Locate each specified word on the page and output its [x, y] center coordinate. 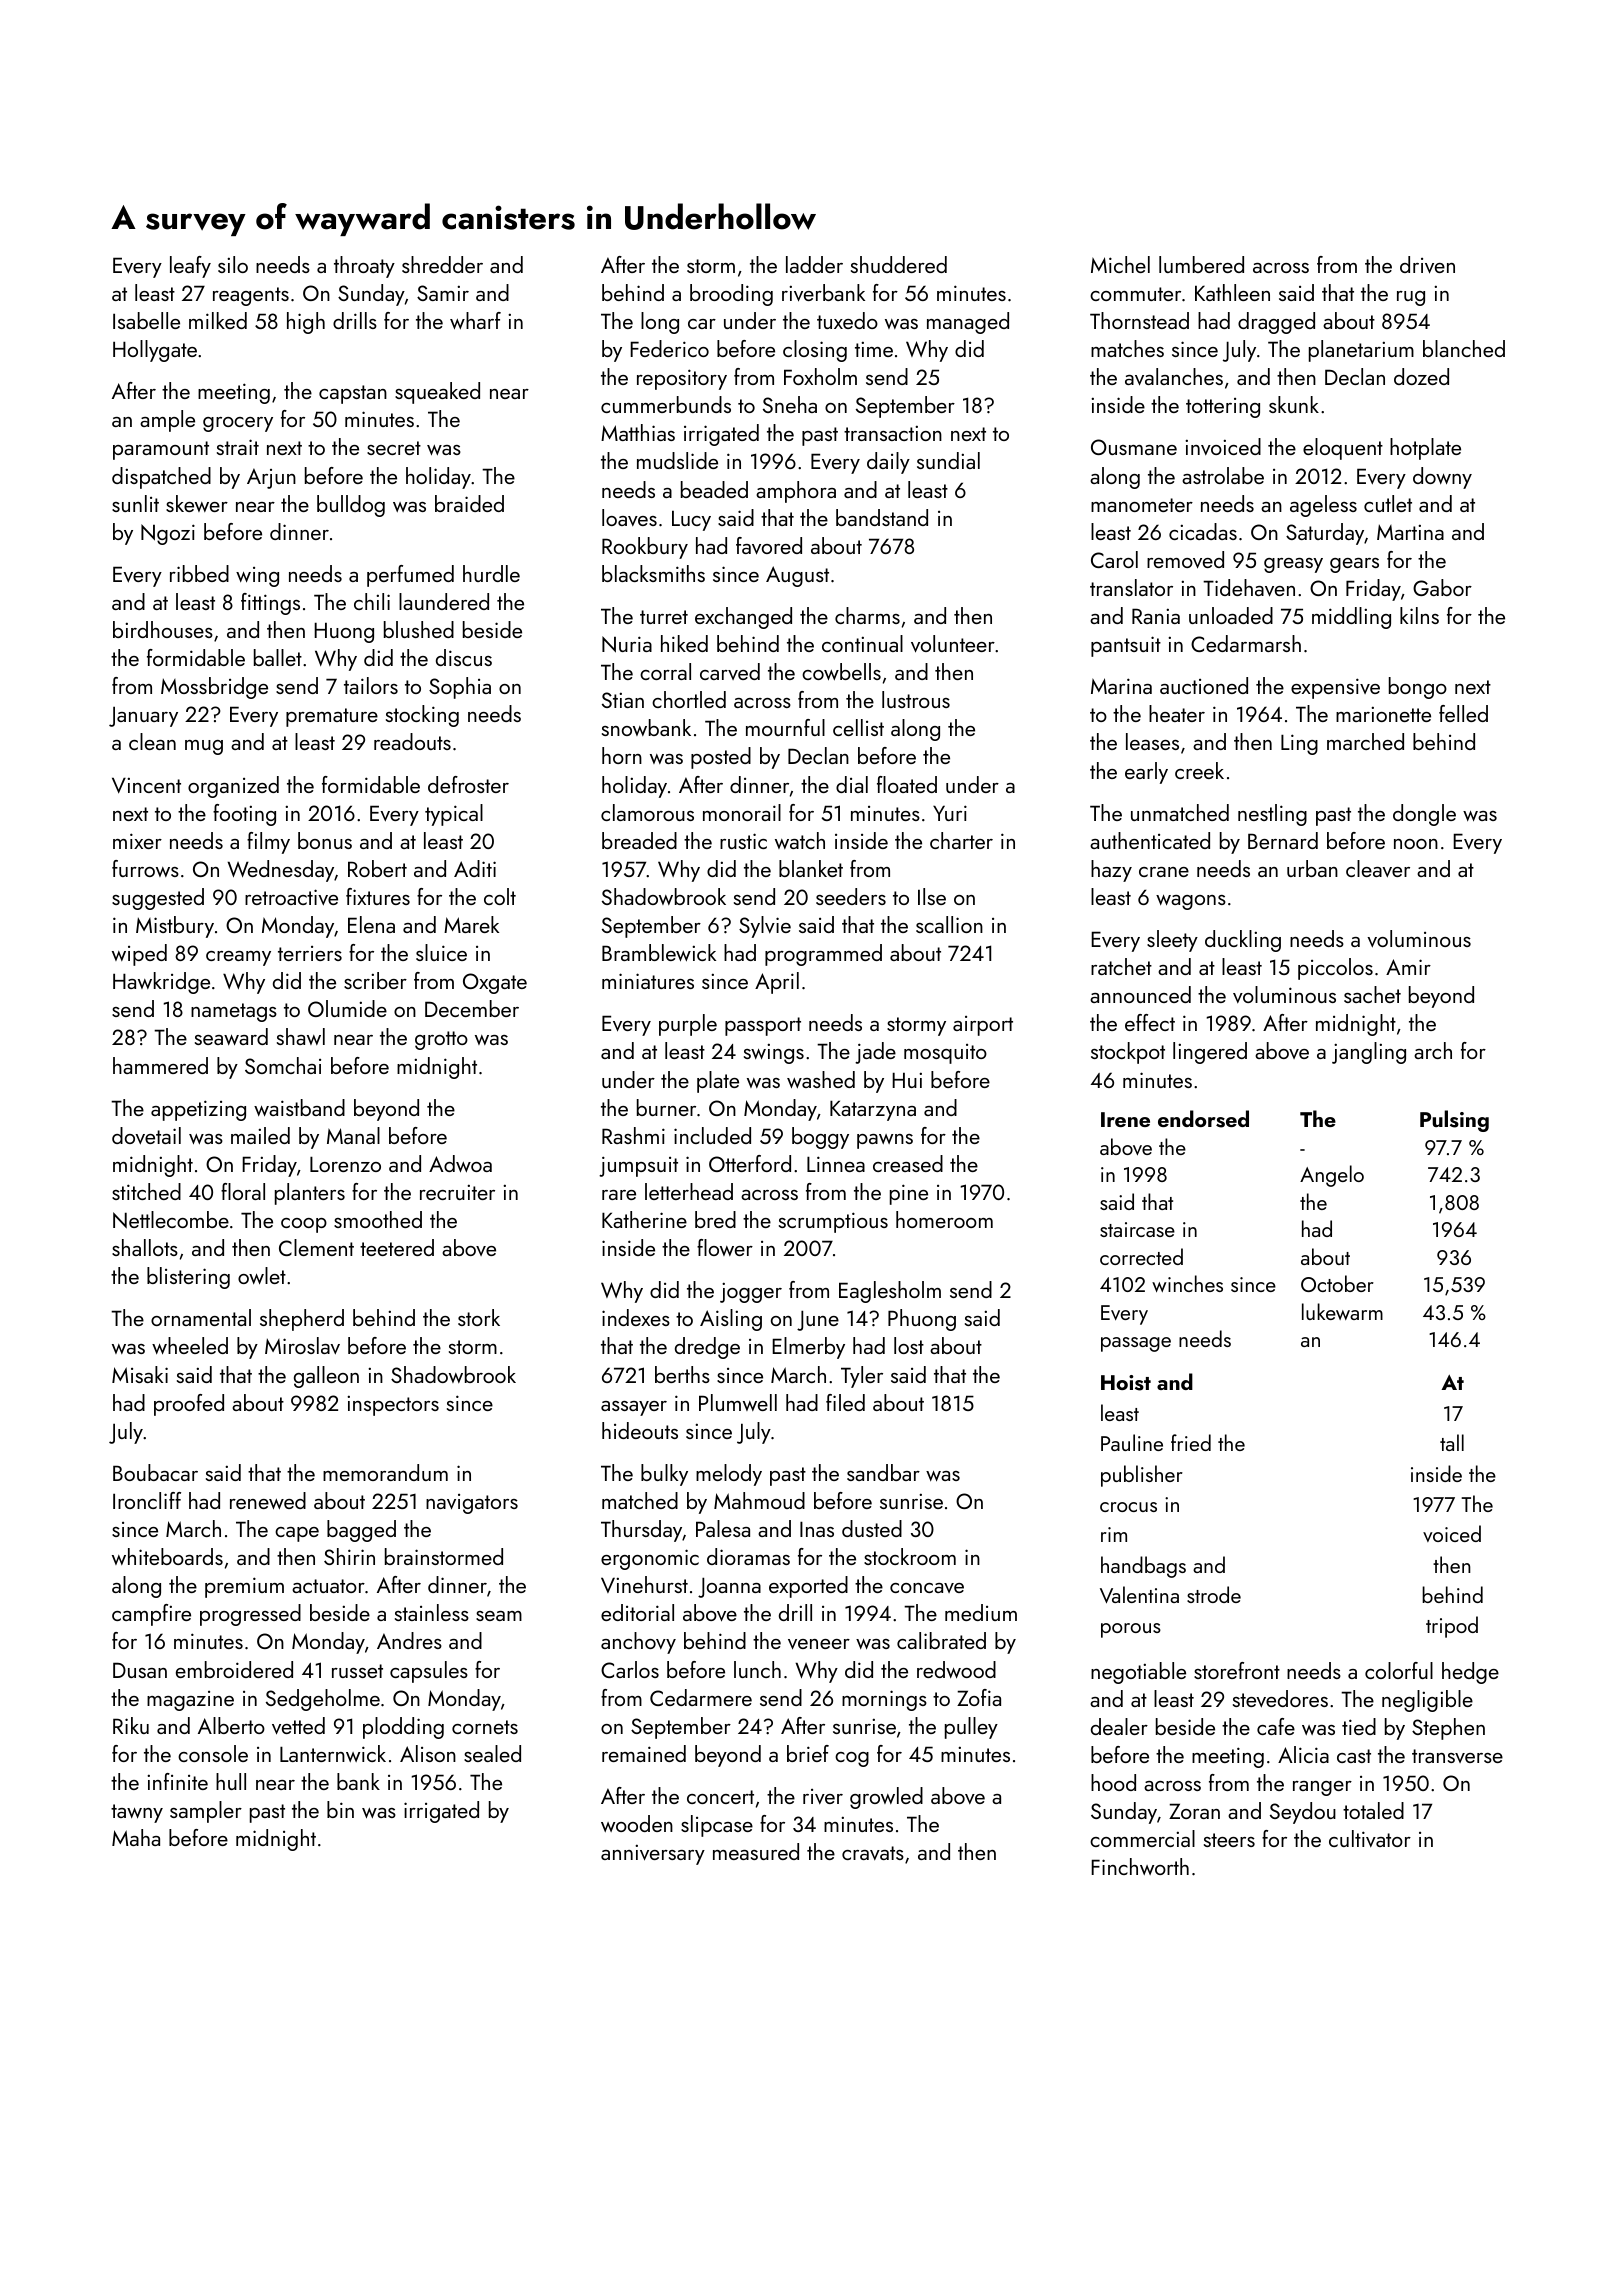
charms [867, 615]
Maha [136, 1837]
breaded [639, 840]
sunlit [135, 503]
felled [1463, 713]
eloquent [1343, 449]
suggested [158, 899]
